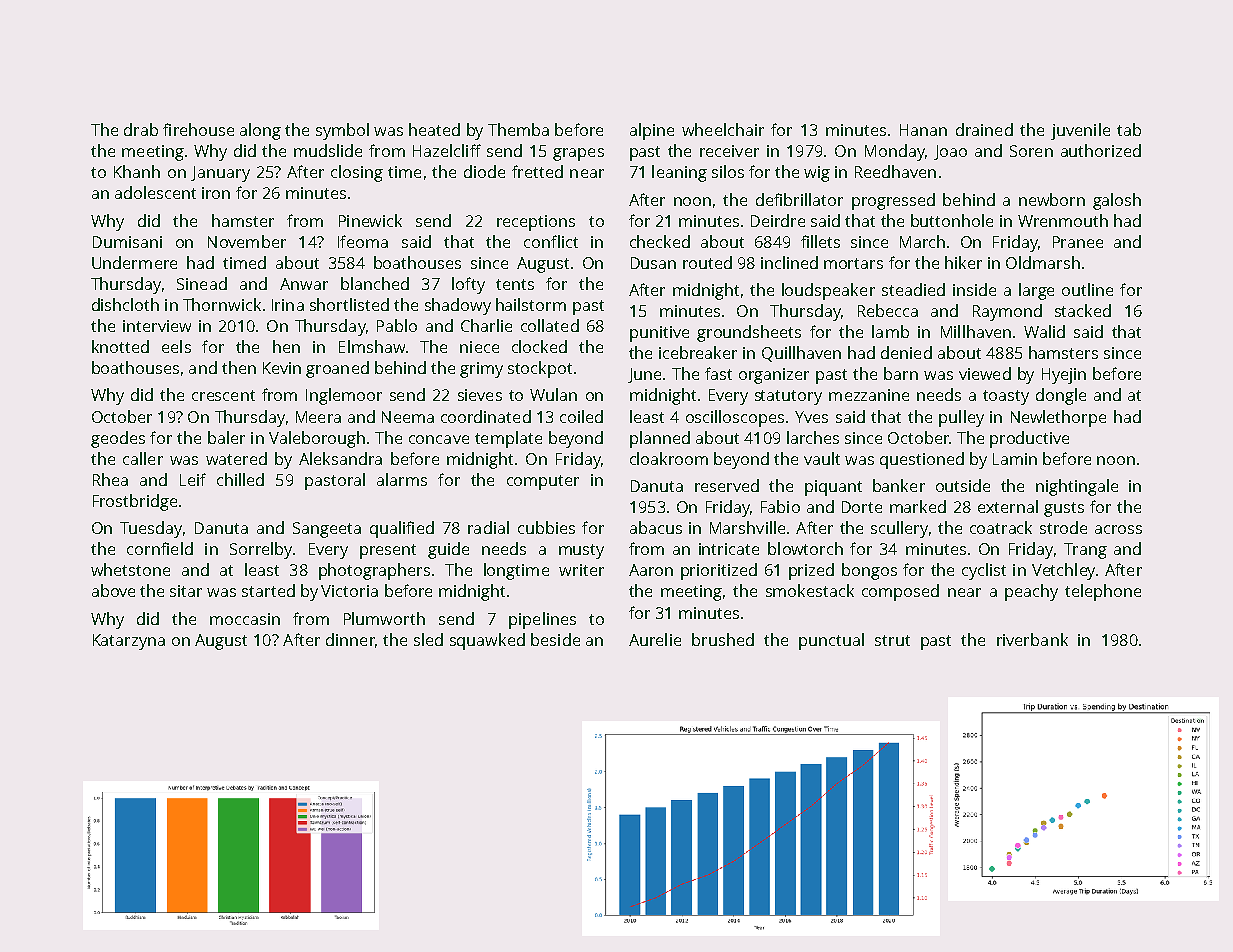 The height and width of the screenshot is (952, 1233). I want to click on Rhea, so click(110, 479).
